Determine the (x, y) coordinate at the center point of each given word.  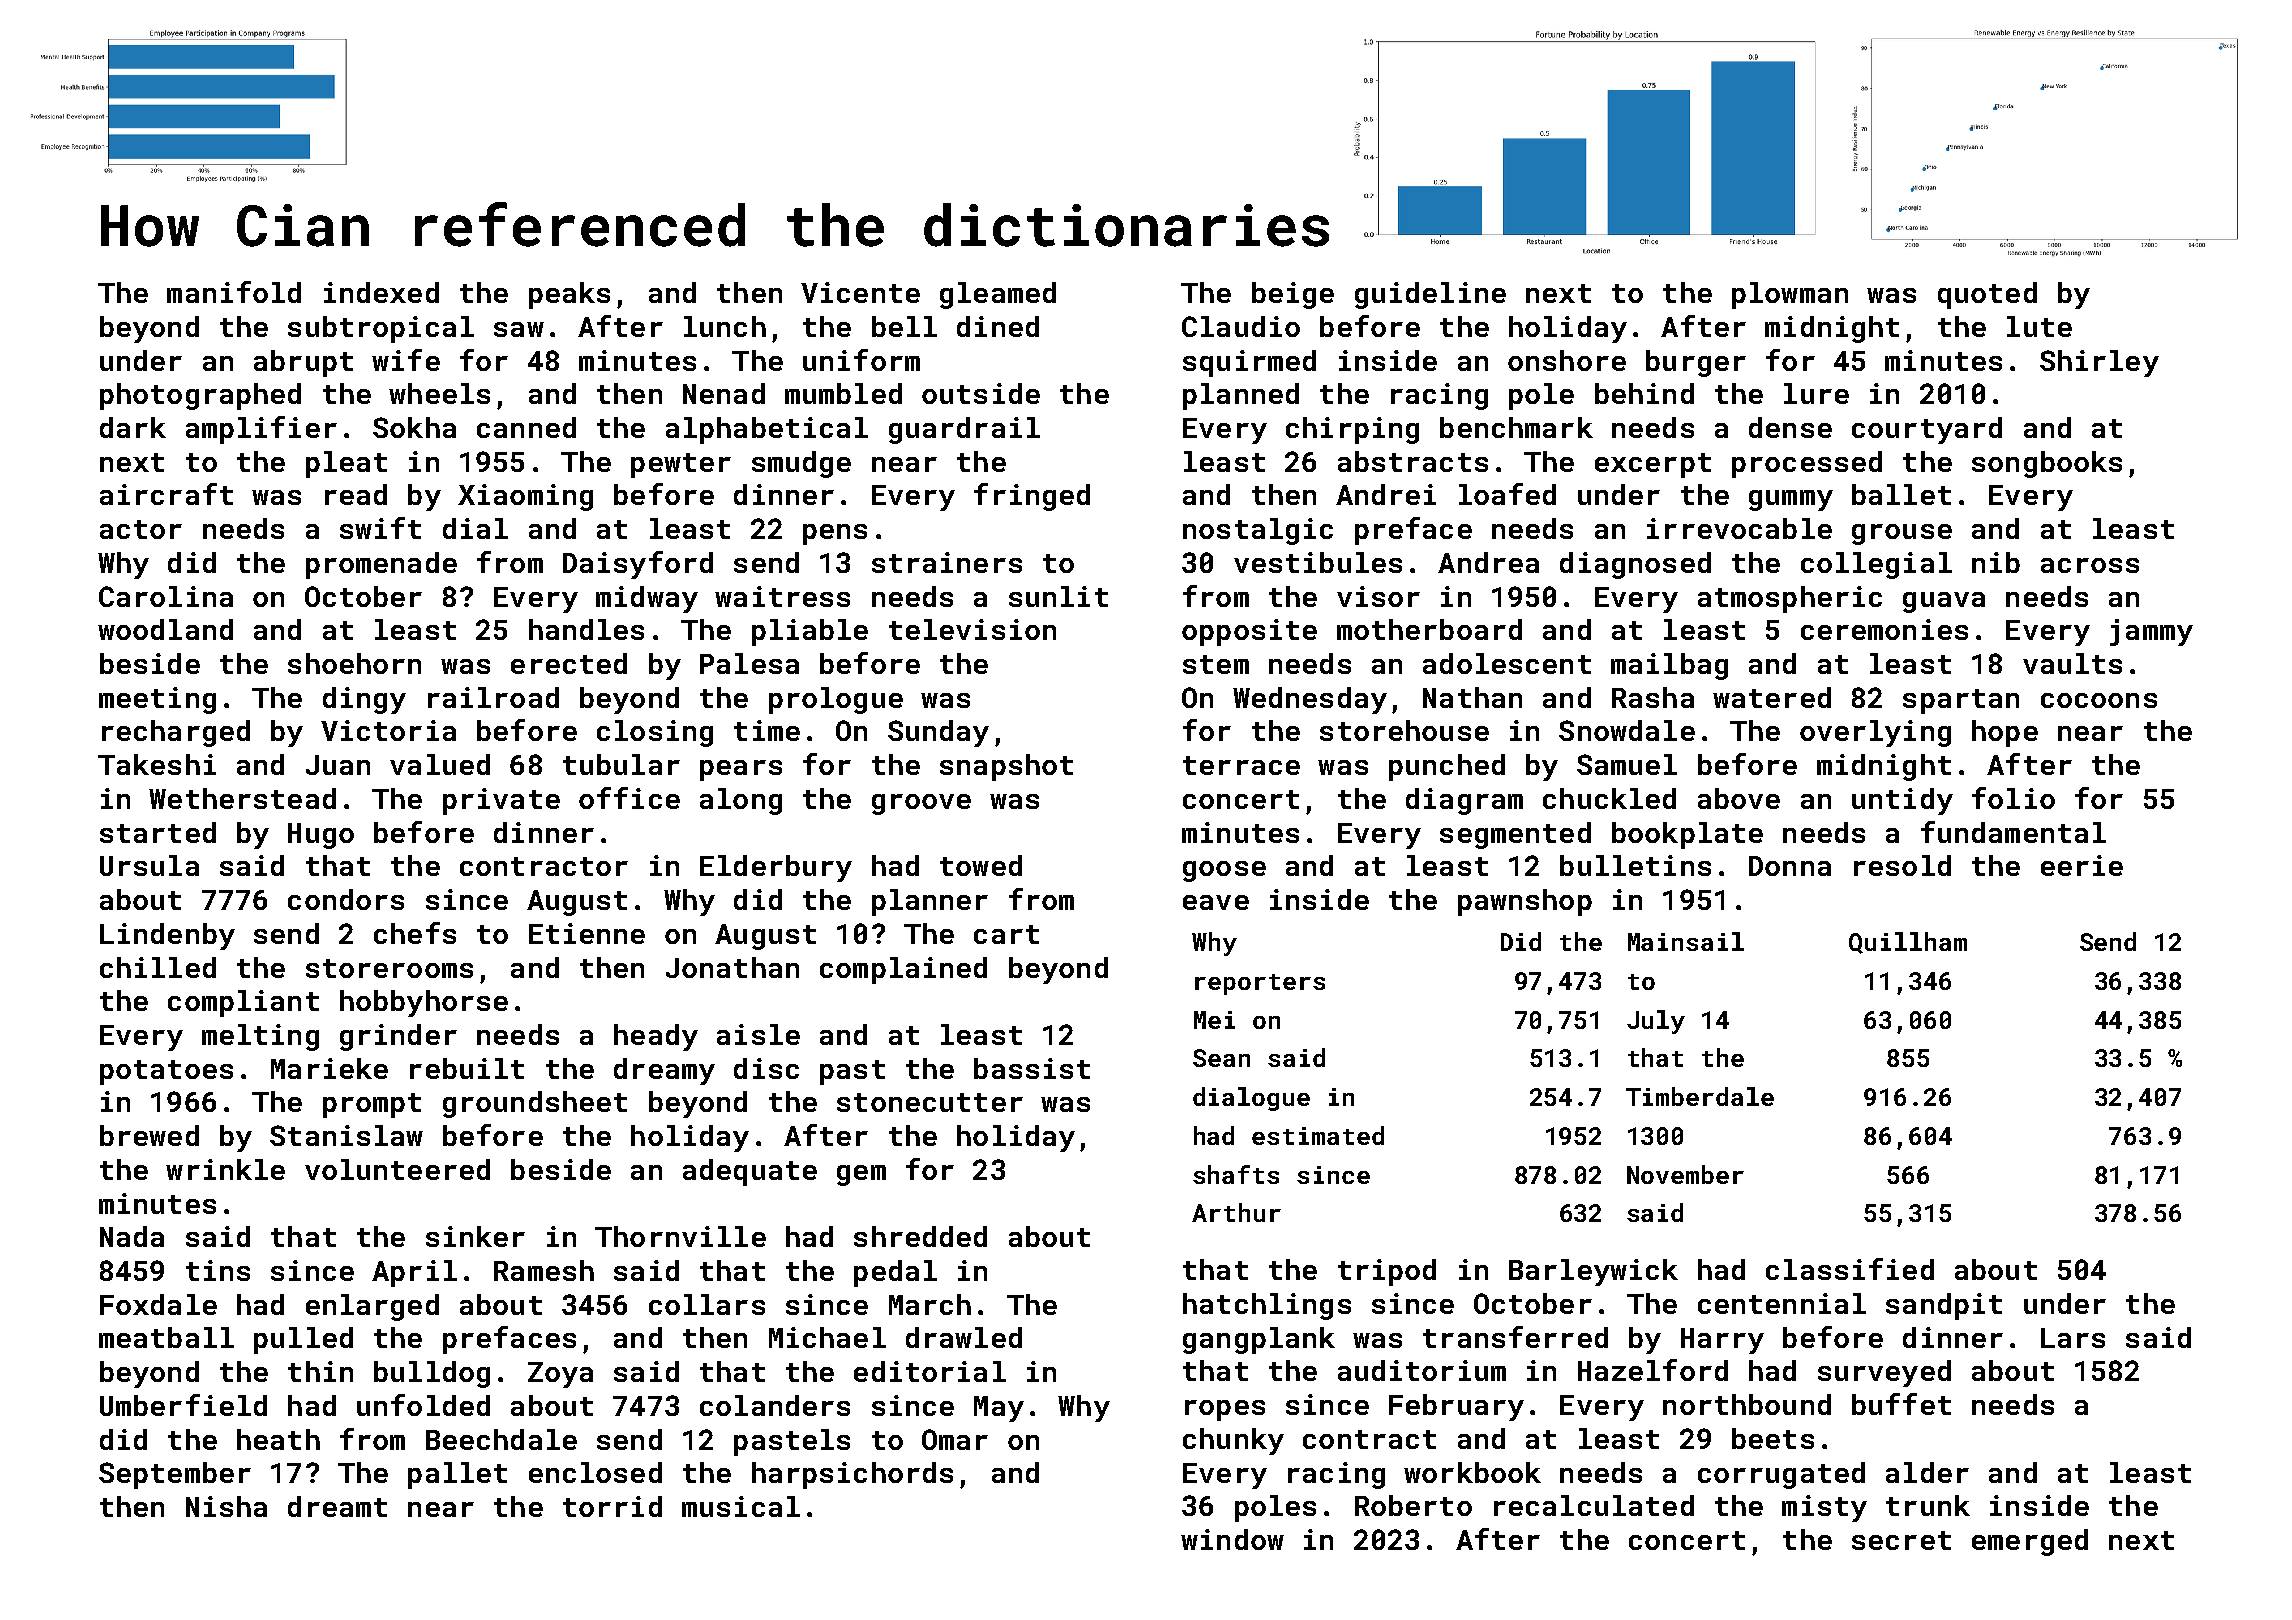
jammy (2151, 632)
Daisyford (638, 565)
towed (981, 865)
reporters (1260, 984)
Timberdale (1700, 1096)
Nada (132, 1236)
